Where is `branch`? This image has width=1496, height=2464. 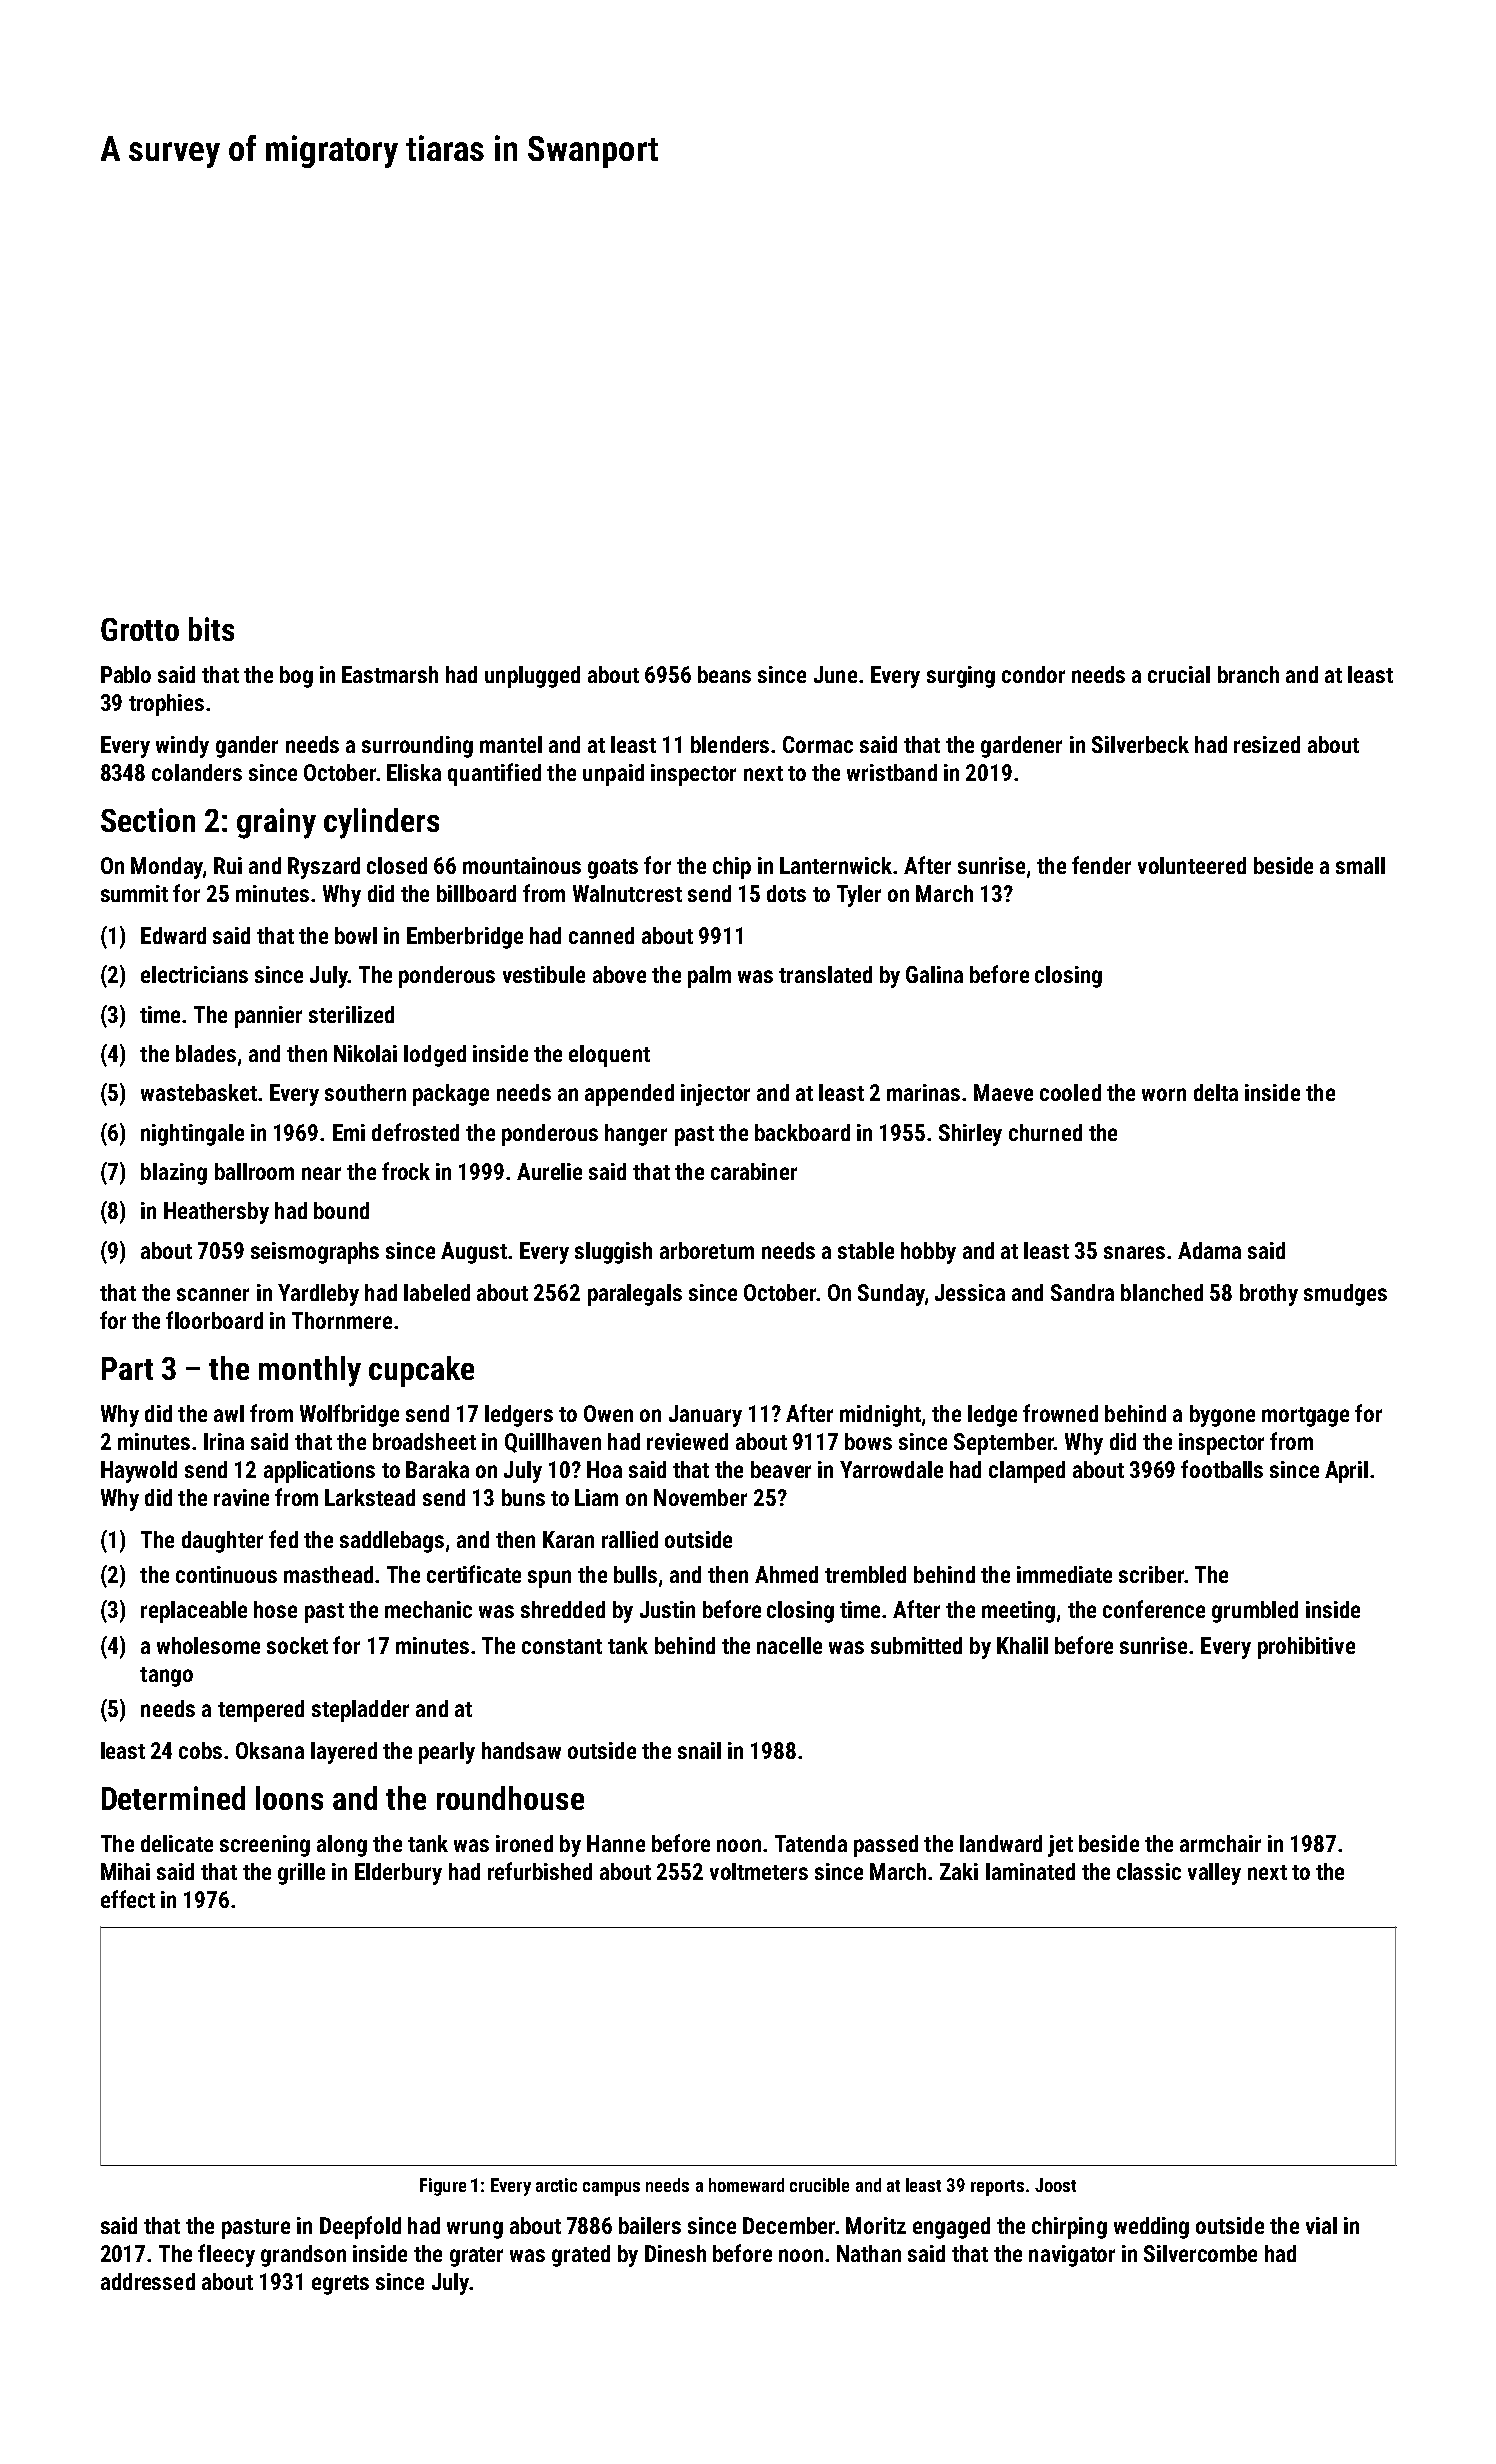
branch is located at coordinates (1248, 674).
